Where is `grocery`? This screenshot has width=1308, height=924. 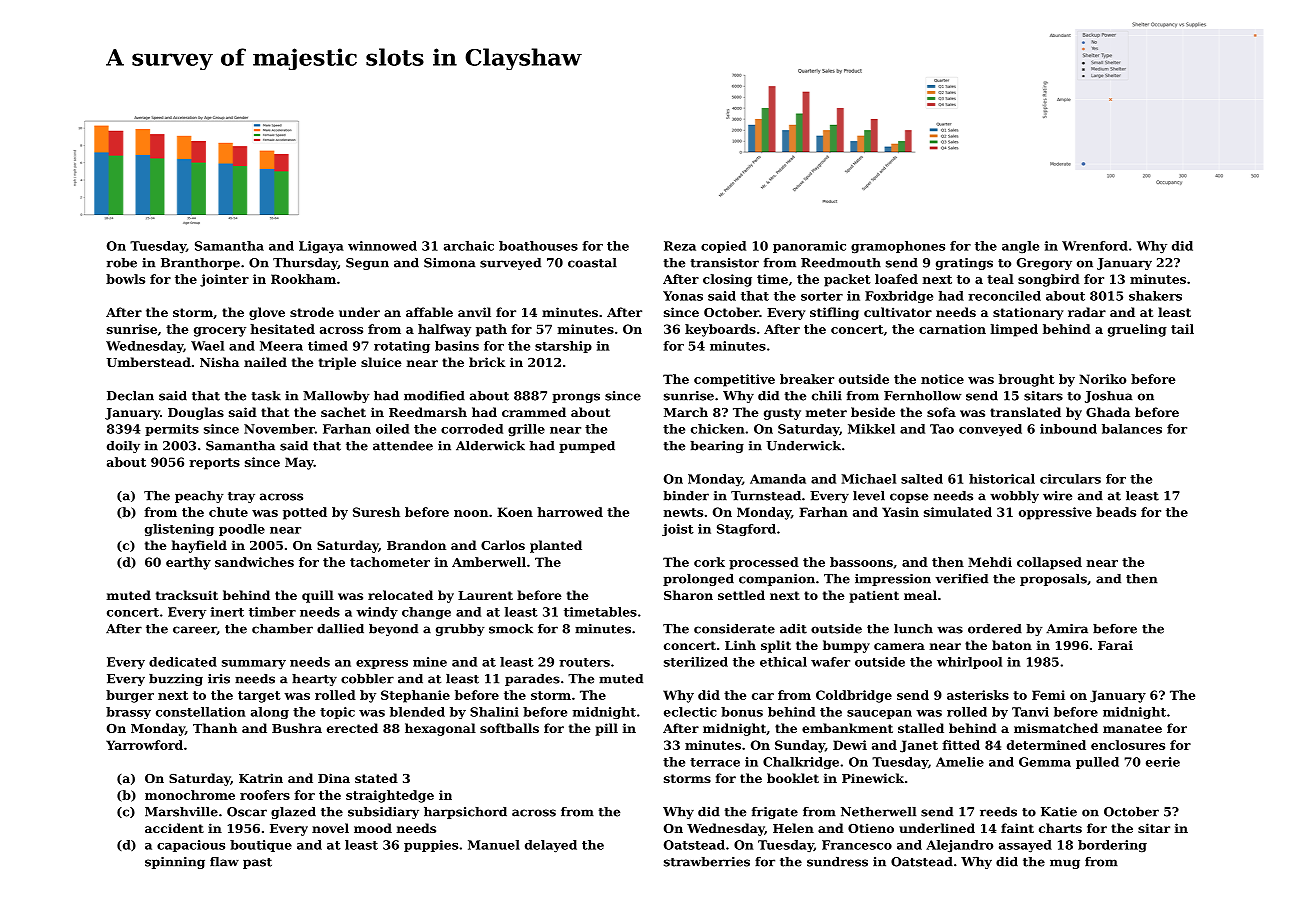 grocery is located at coordinates (220, 332).
